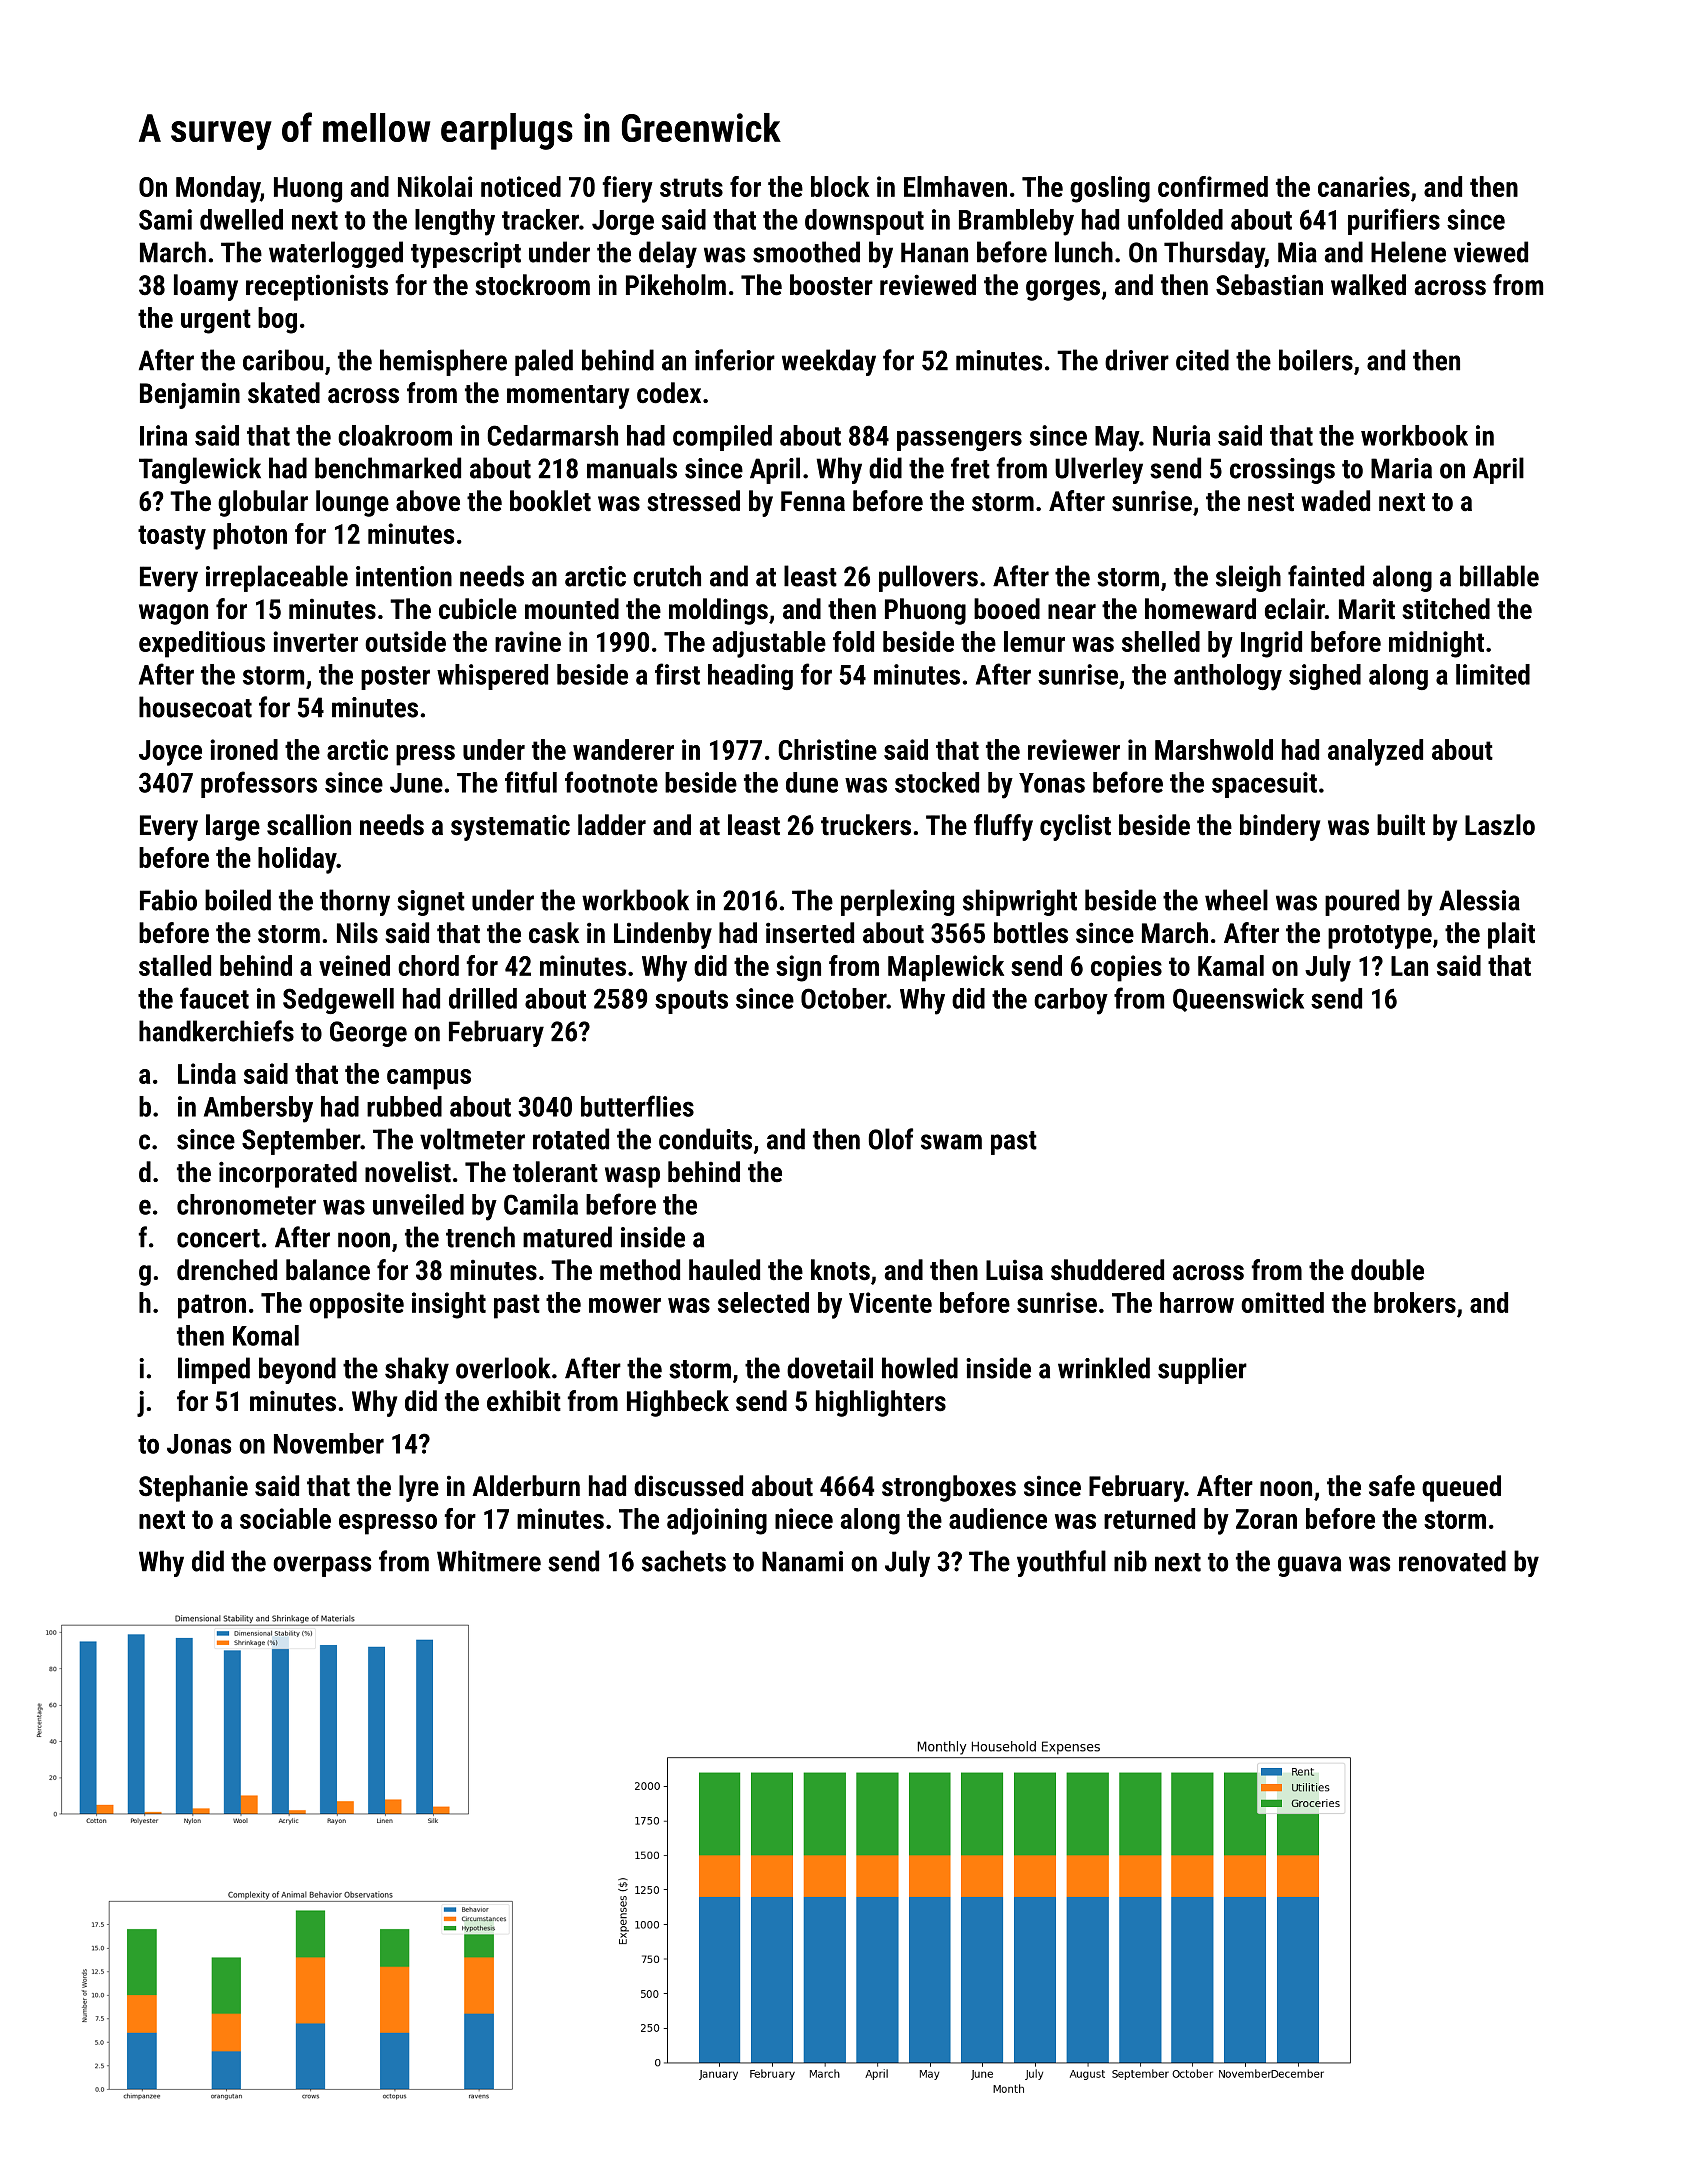 The image size is (1683, 2178). What do you see at coordinates (1202, 360) in the screenshot?
I see `cited` at bounding box center [1202, 360].
